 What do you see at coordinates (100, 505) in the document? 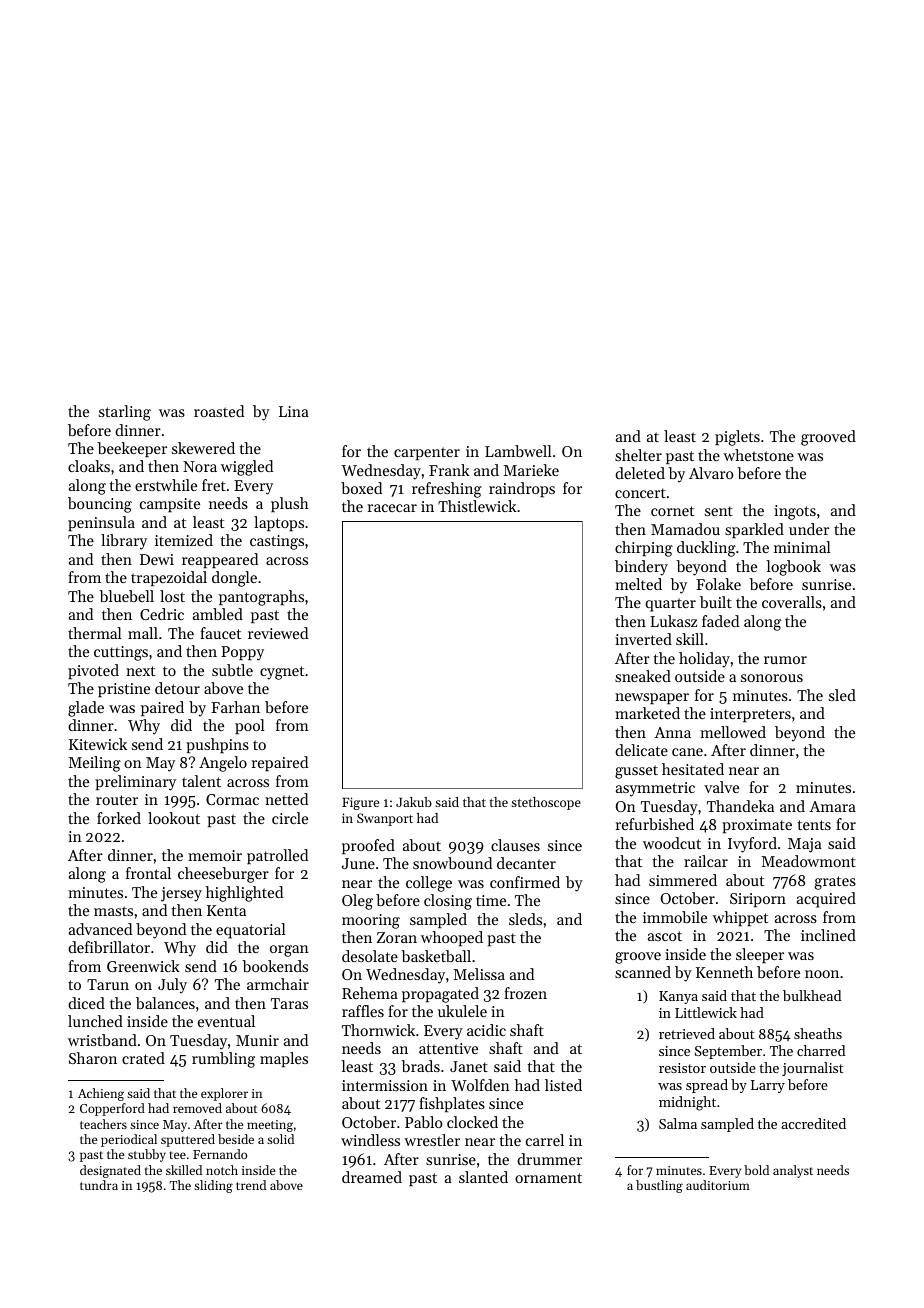
I see `bouncing` at bounding box center [100, 505].
